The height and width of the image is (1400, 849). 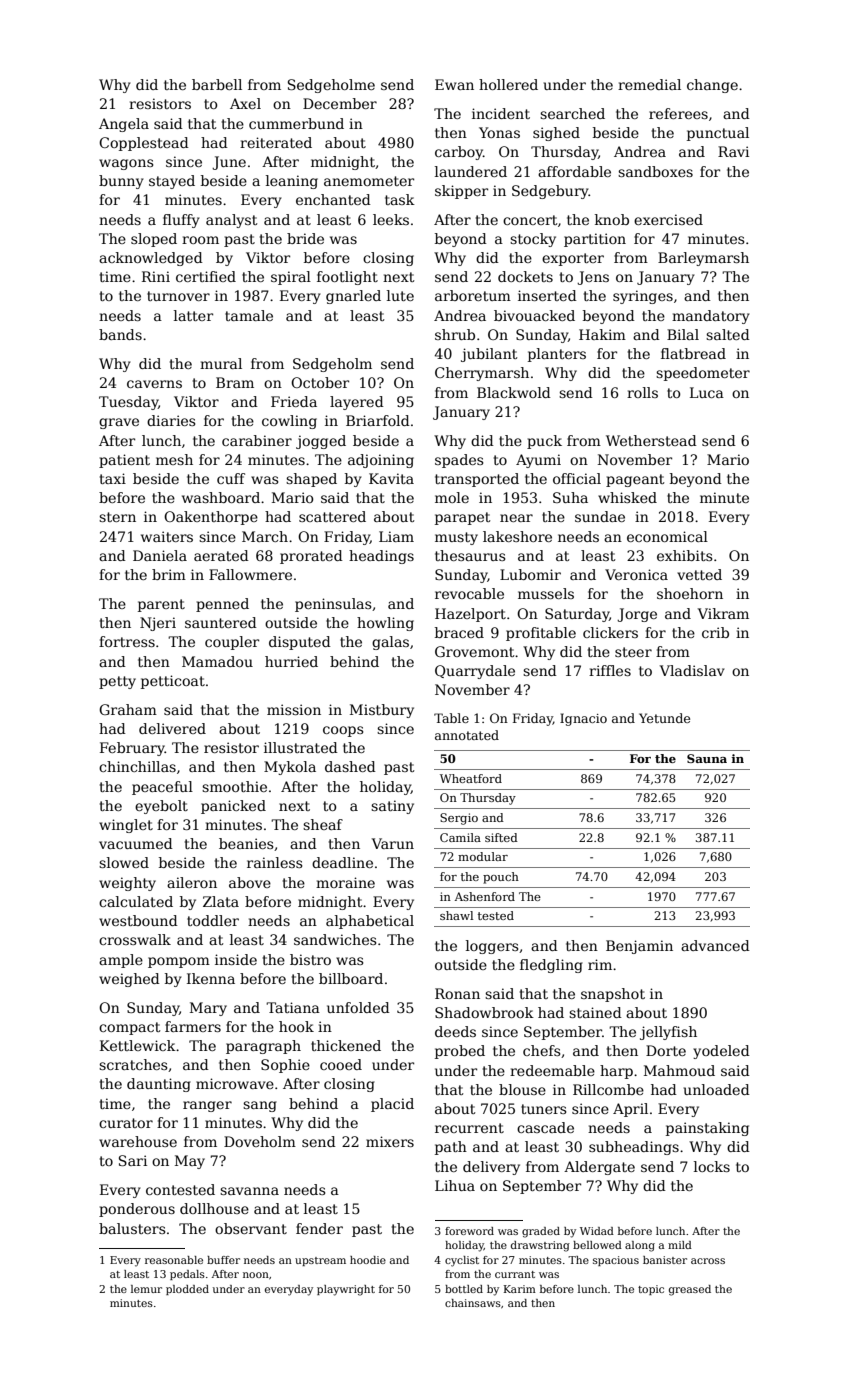 What do you see at coordinates (211, 978) in the image?
I see `Ikenna` at bounding box center [211, 978].
